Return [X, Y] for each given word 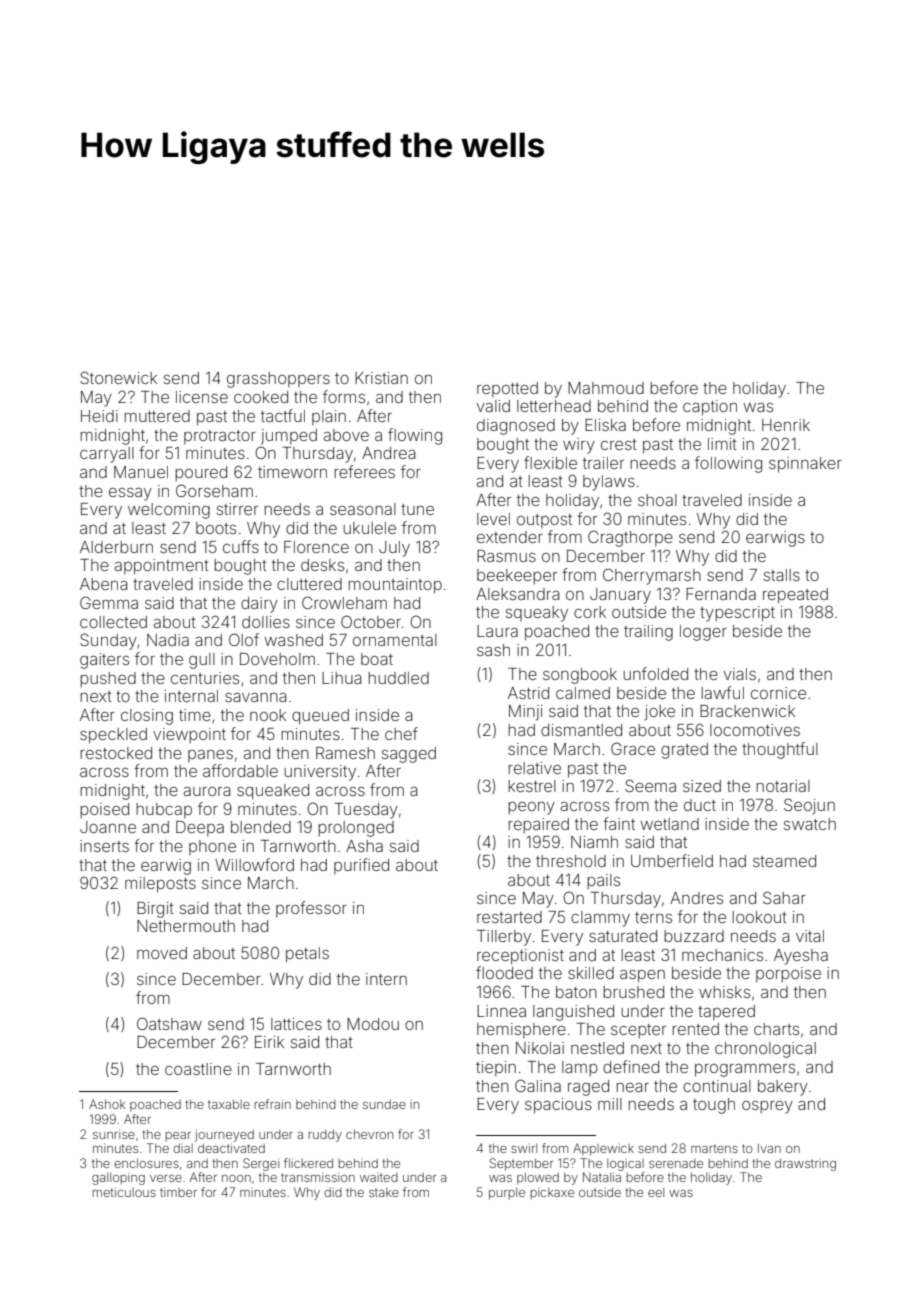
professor [311, 909]
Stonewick [118, 377]
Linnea [501, 1011]
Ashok [107, 1104]
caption [710, 408]
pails [603, 881]
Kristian [381, 378]
